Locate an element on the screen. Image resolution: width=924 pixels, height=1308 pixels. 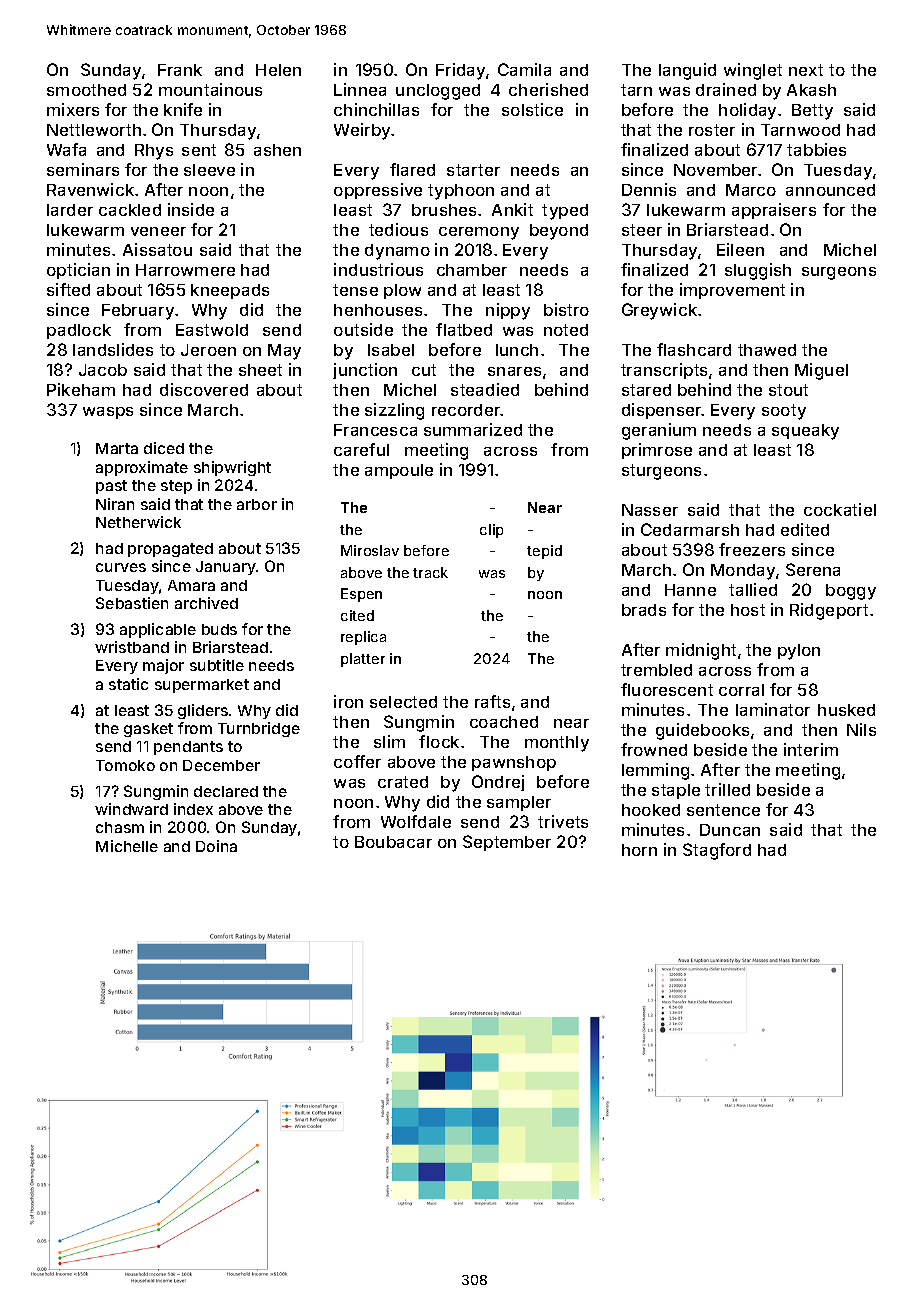
monthly is located at coordinates (557, 744).
